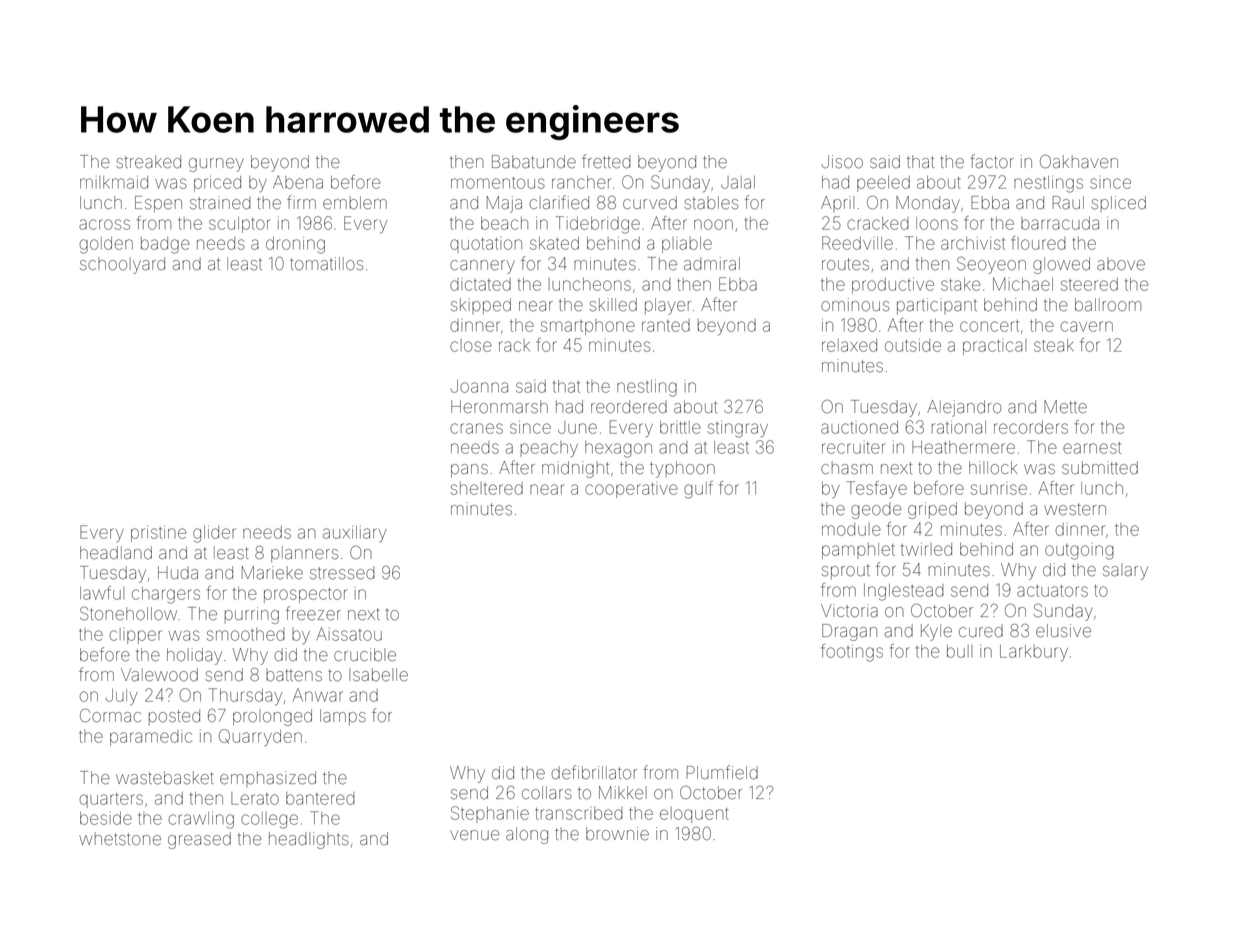 Image resolution: width=1233 pixels, height=952 pixels. Describe the element at coordinates (481, 306) in the document. I see `skipped` at that location.
